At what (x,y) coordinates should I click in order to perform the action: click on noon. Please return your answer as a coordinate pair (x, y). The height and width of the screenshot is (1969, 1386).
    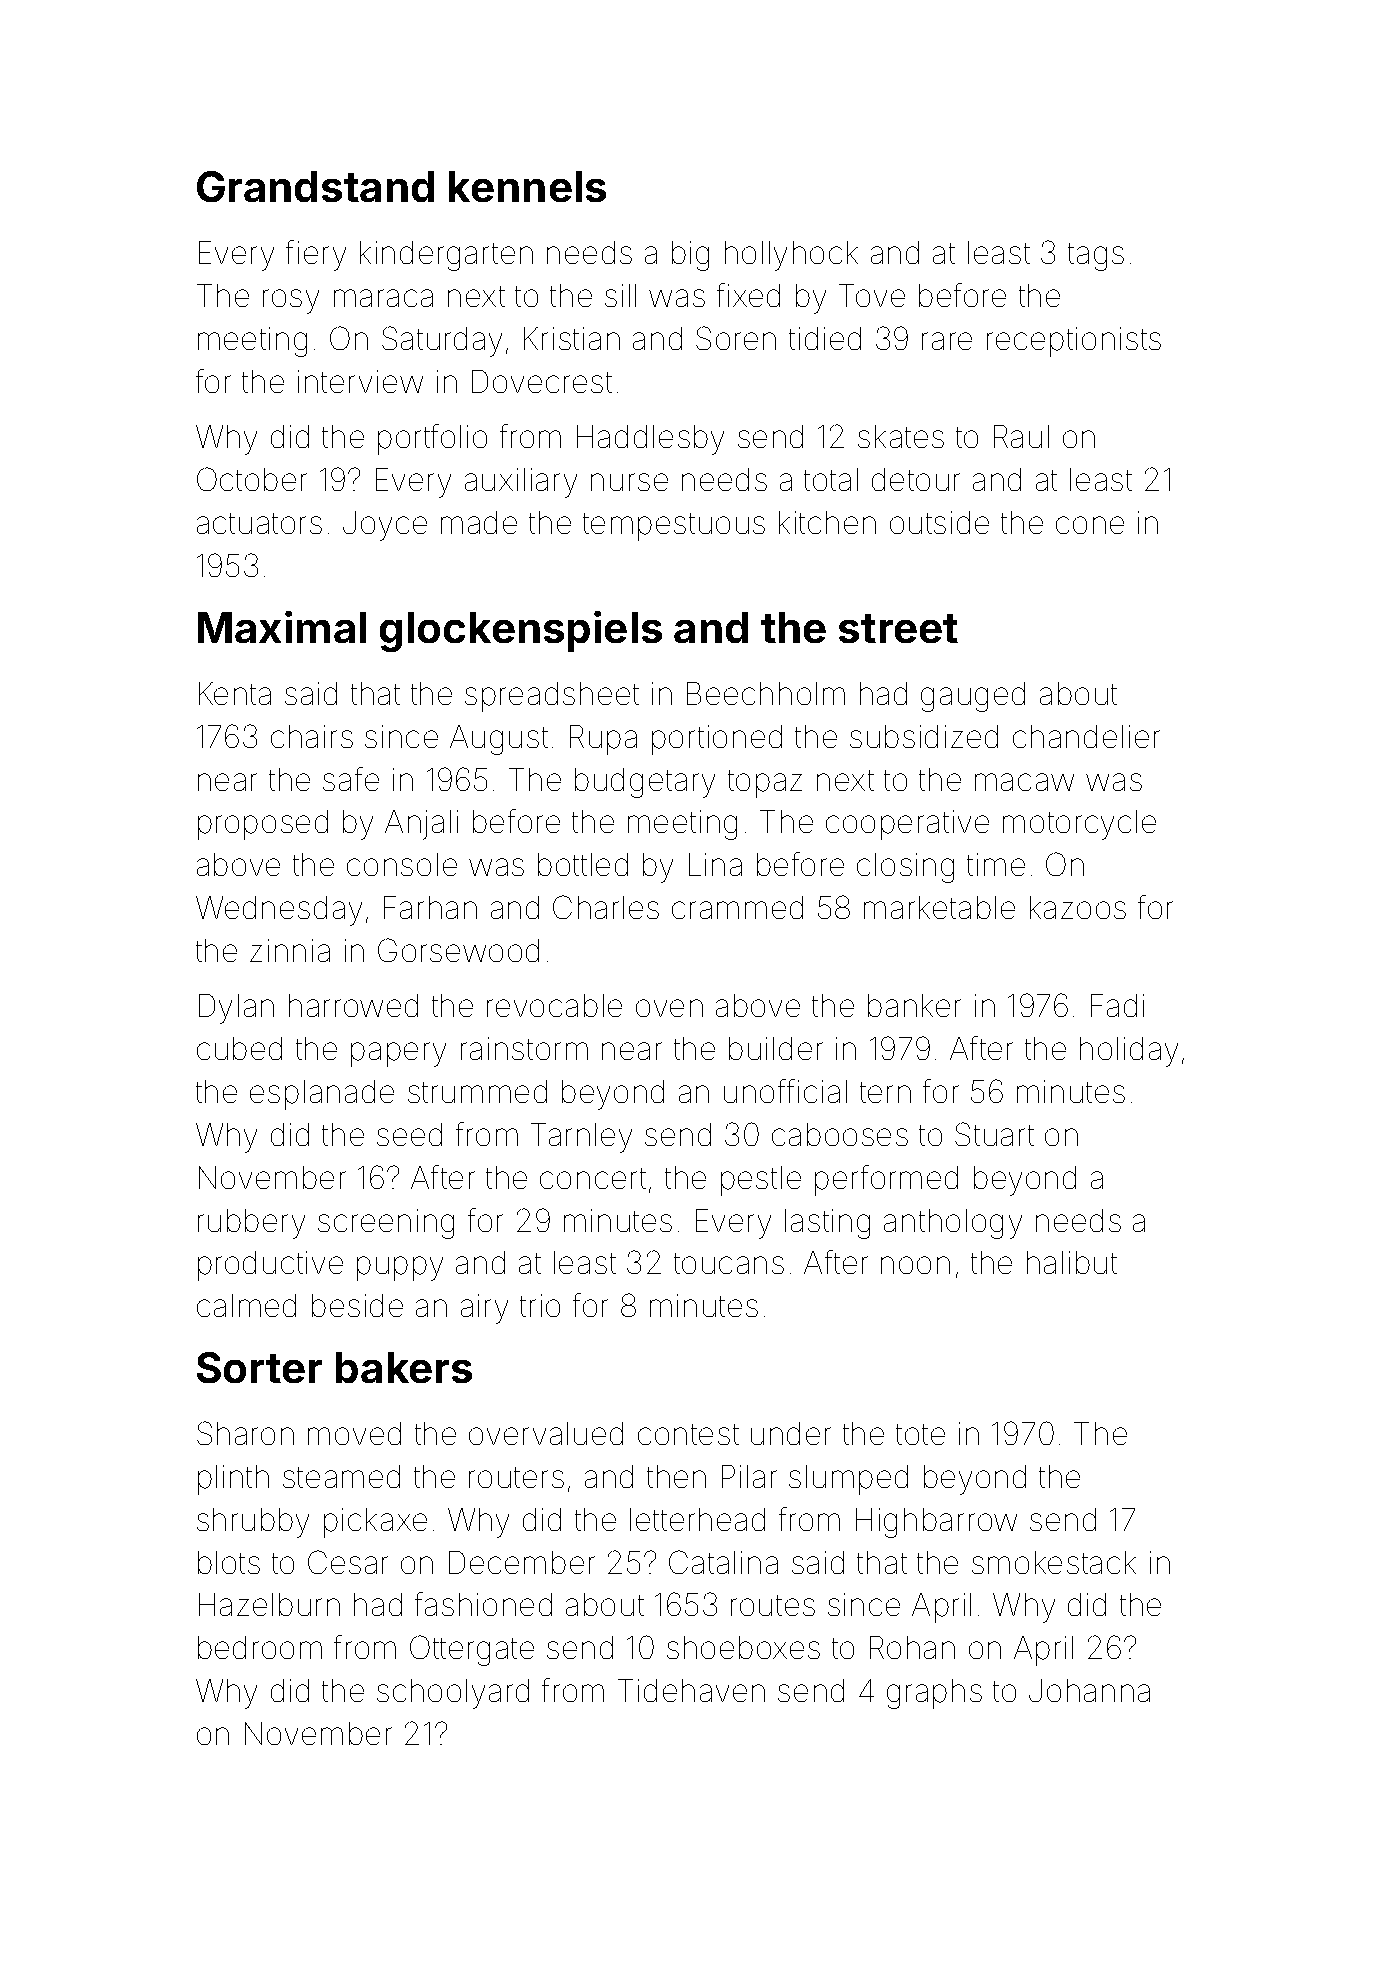
    Looking at the image, I should click on (915, 1265).
